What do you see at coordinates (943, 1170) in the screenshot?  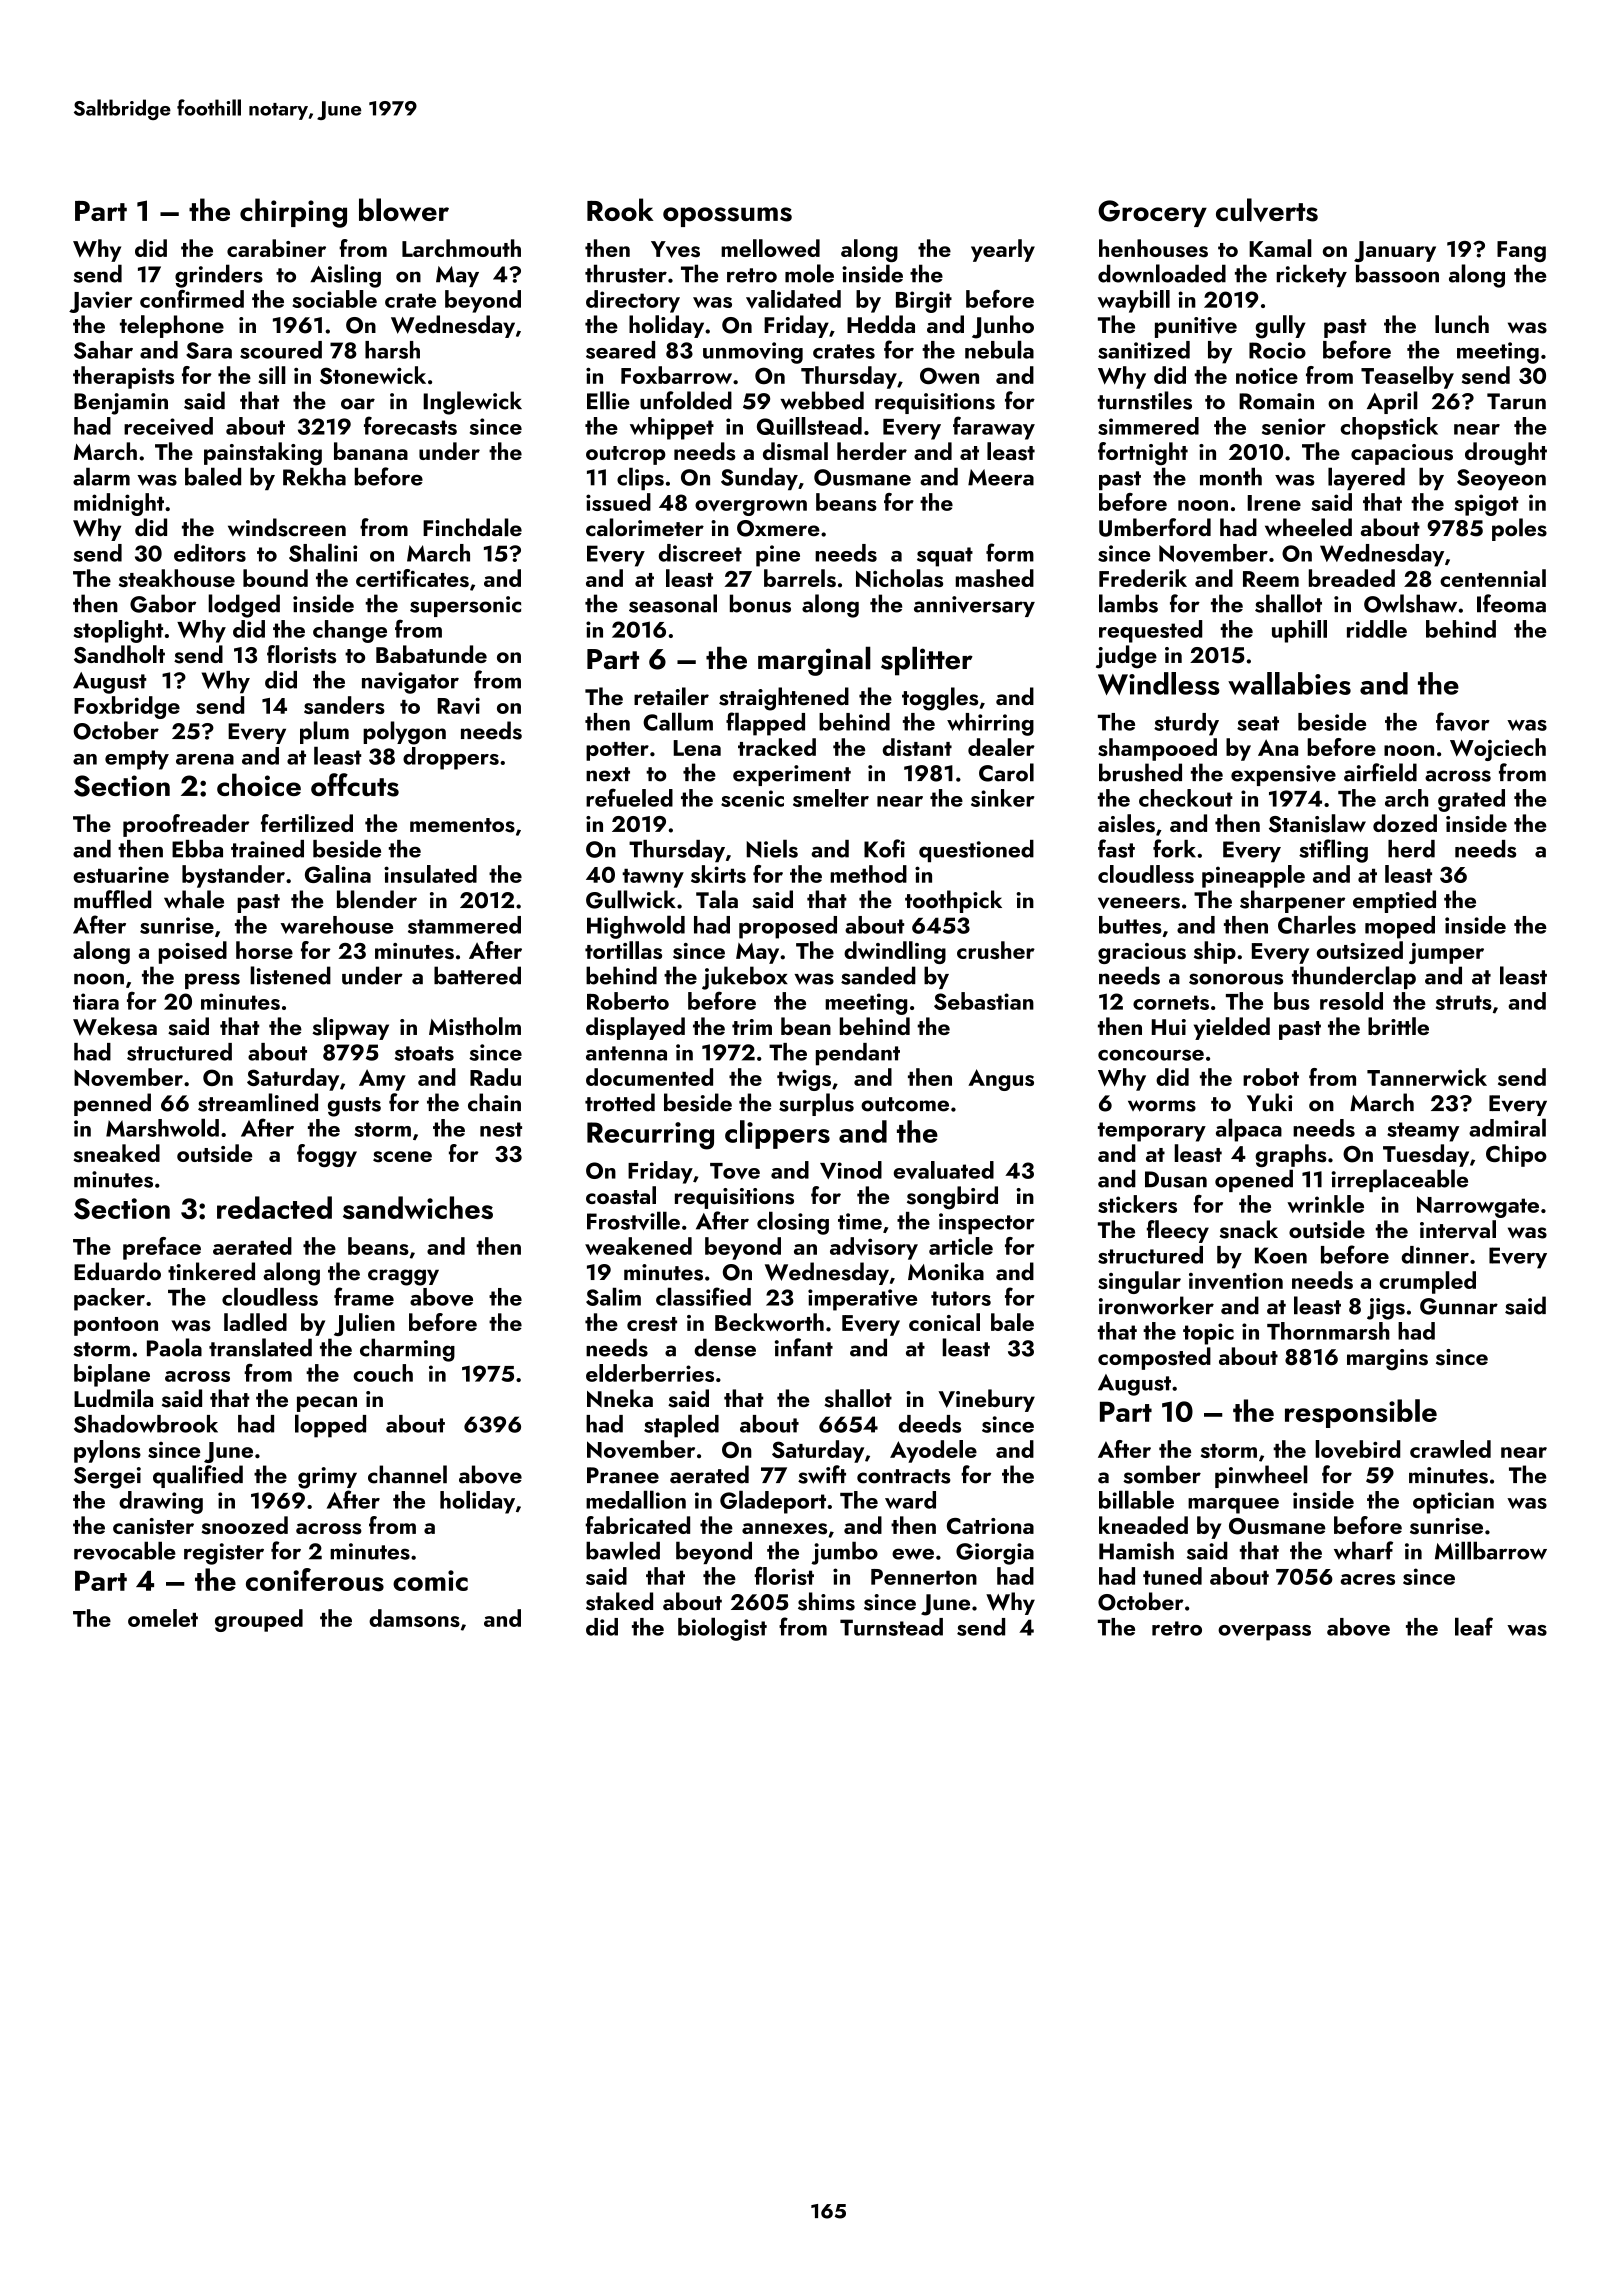 I see `evaluated` at bounding box center [943, 1170].
